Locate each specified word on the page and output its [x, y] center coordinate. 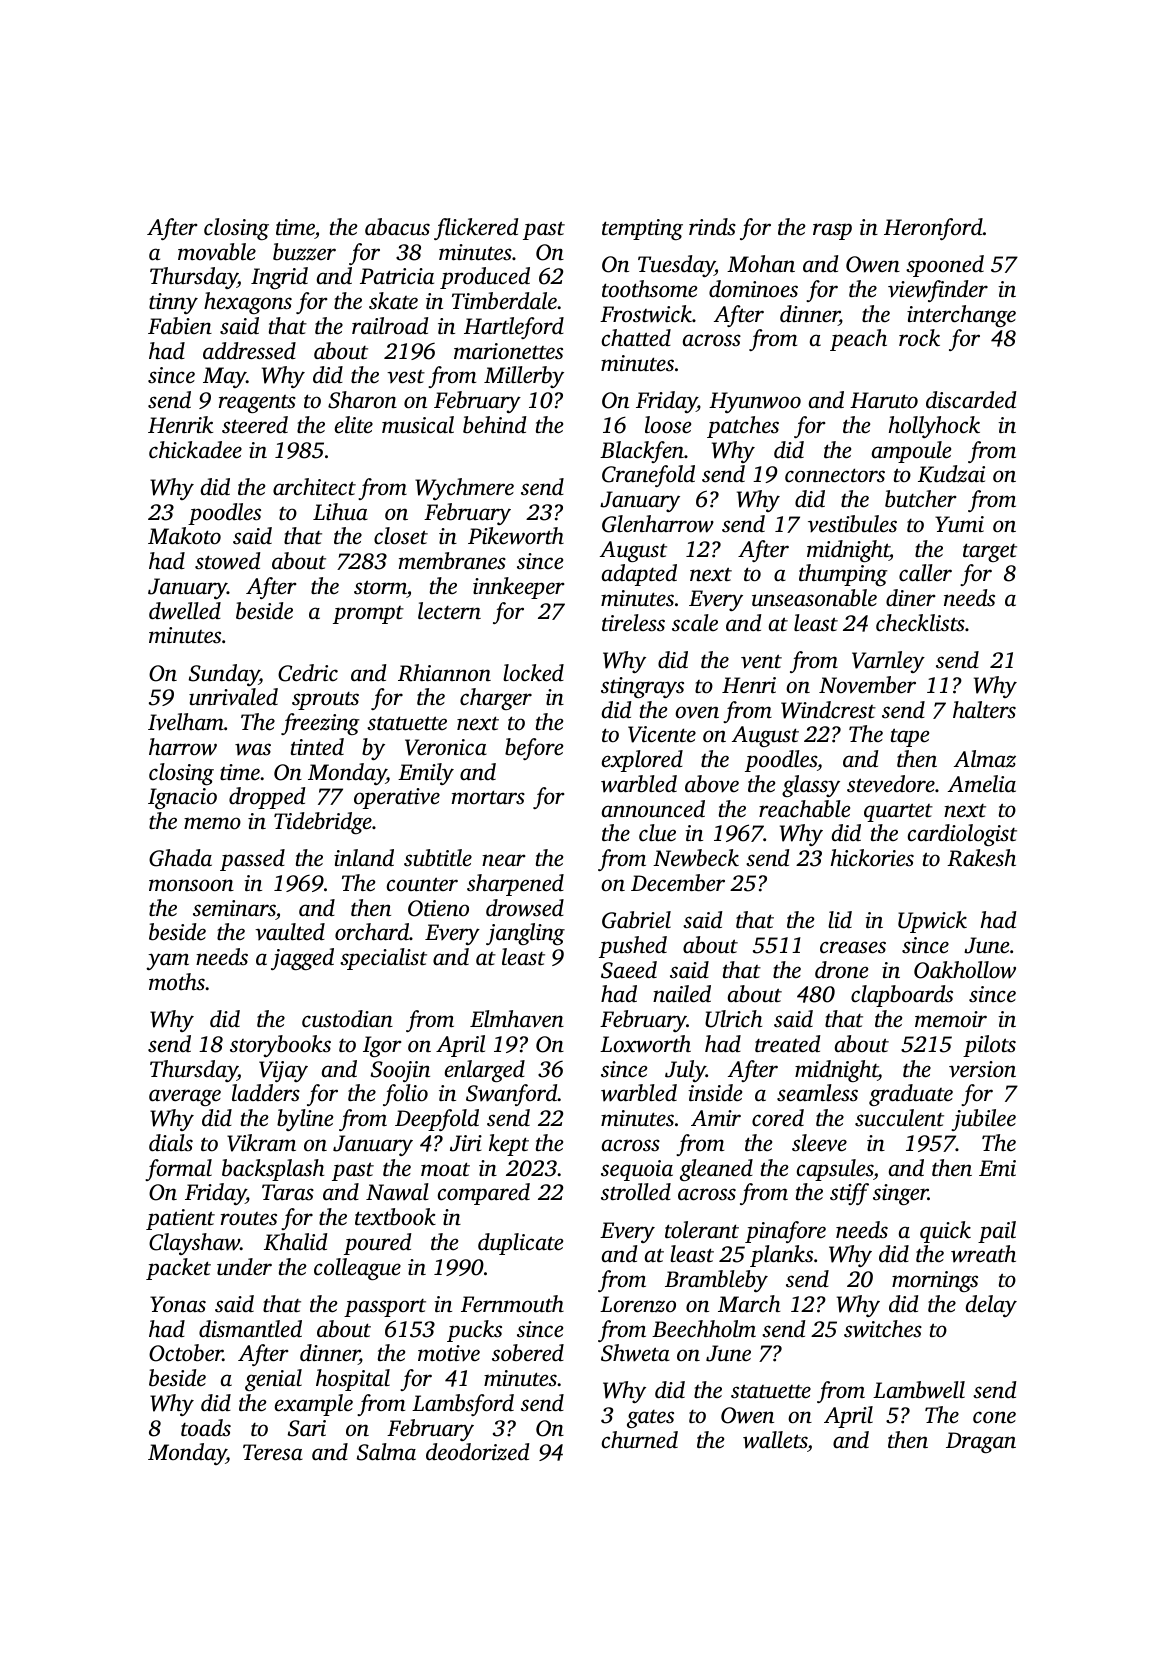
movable [217, 252]
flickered [476, 229]
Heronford [933, 229]
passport [385, 1308]
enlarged [485, 1071]
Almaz [985, 758]
